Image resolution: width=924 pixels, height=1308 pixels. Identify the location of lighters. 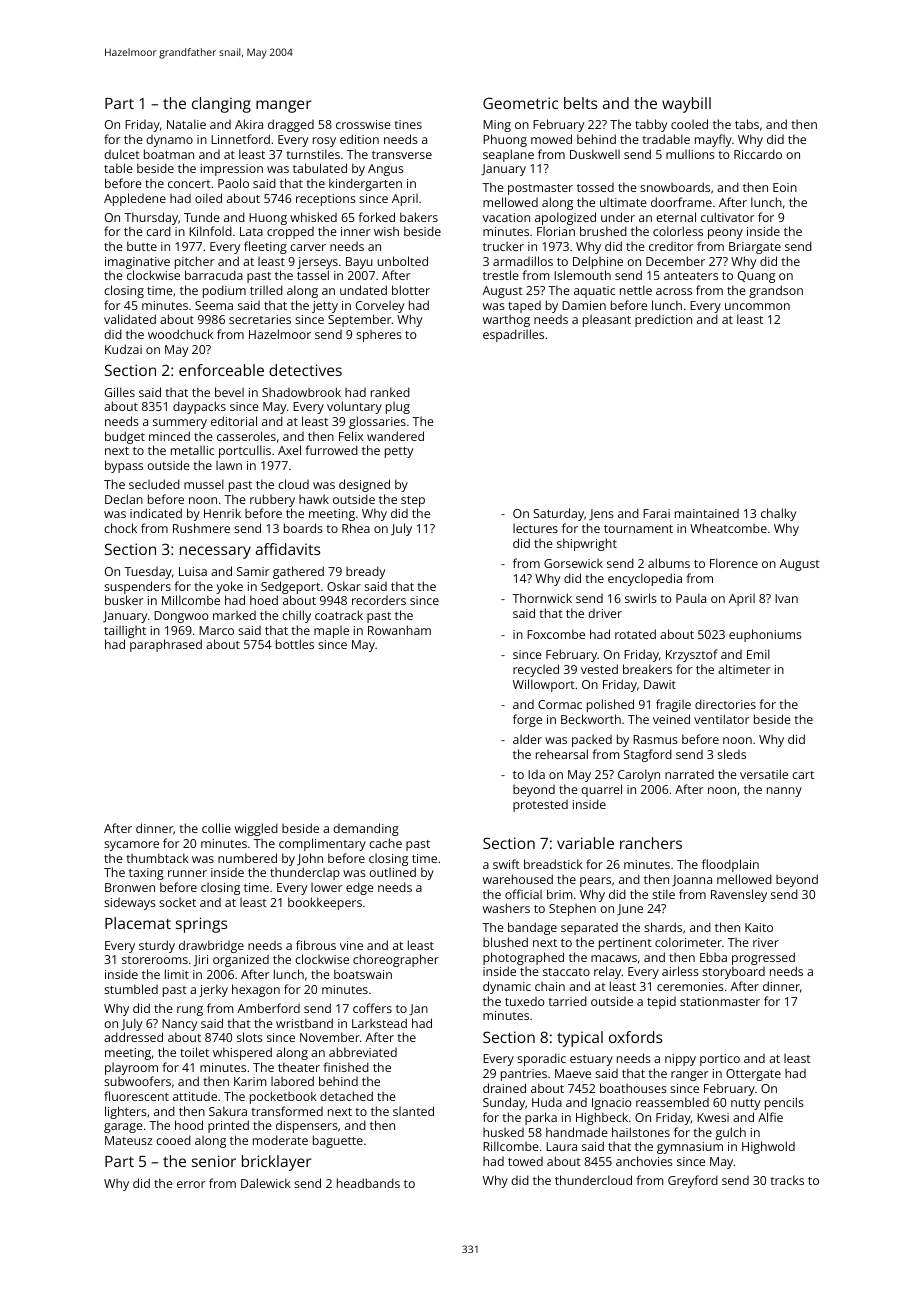
(126, 1112).
